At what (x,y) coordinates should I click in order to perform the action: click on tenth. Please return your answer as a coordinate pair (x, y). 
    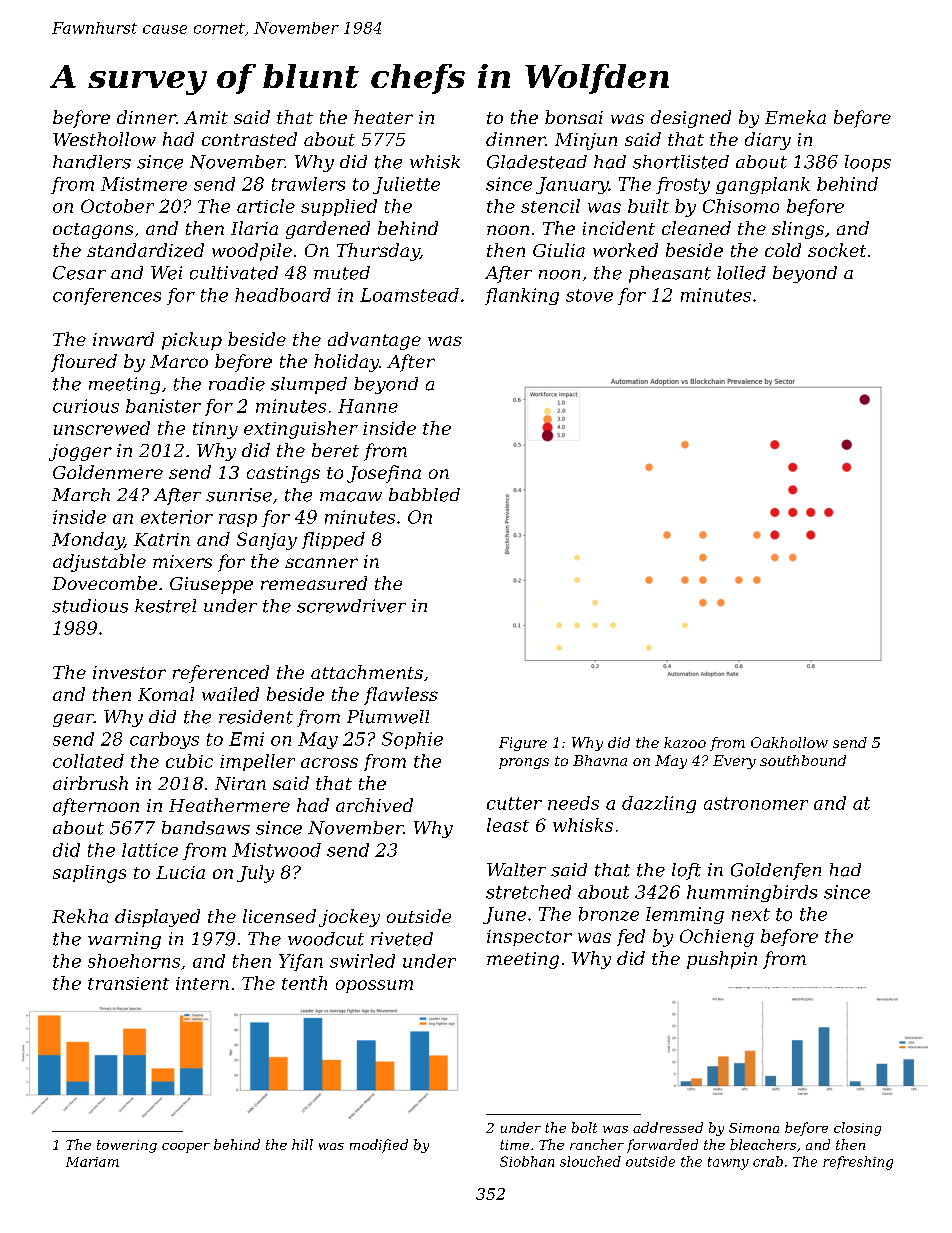
    Looking at the image, I should click on (304, 983).
